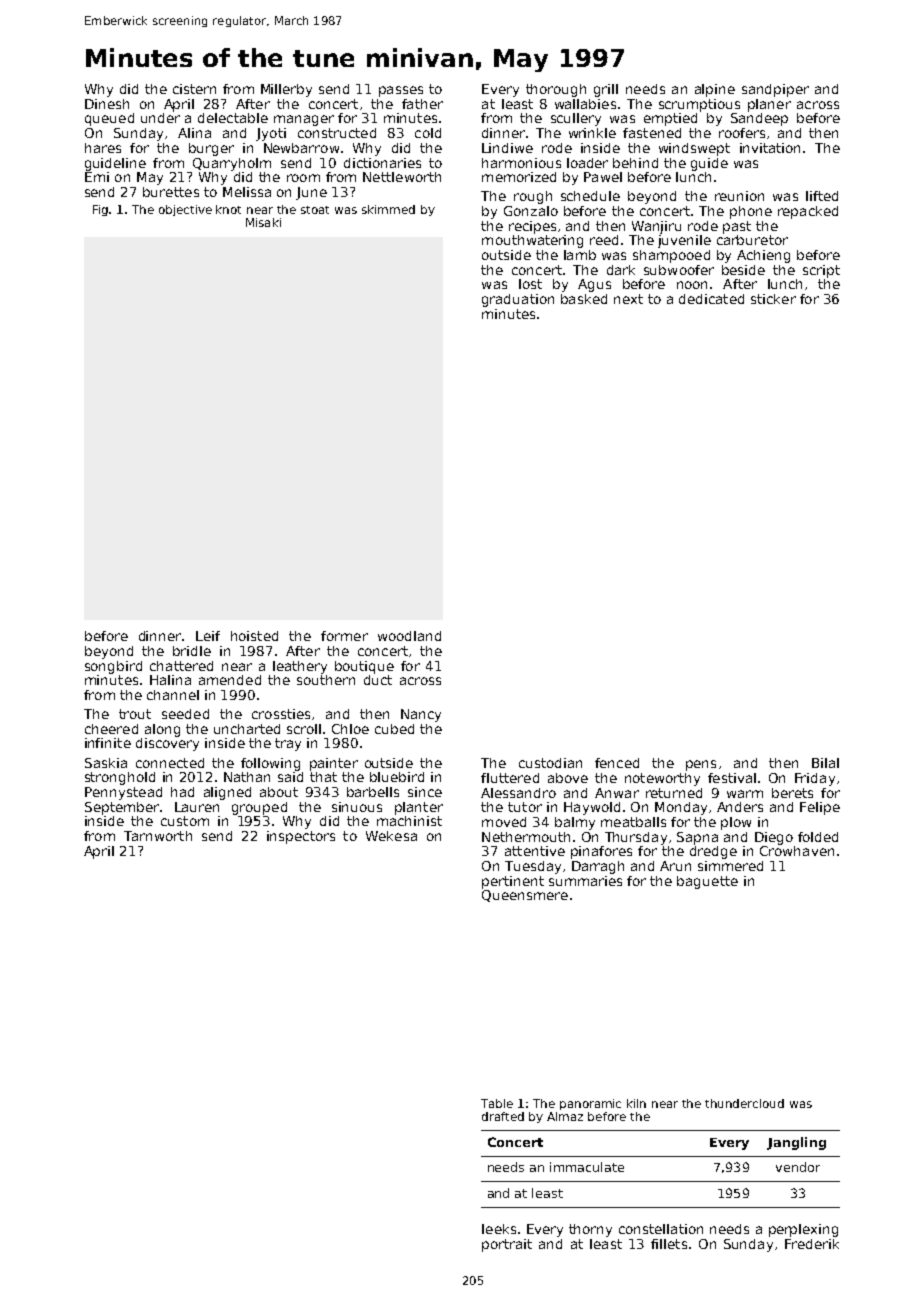 The image size is (924, 1308). I want to click on leeks, so click(499, 1229).
